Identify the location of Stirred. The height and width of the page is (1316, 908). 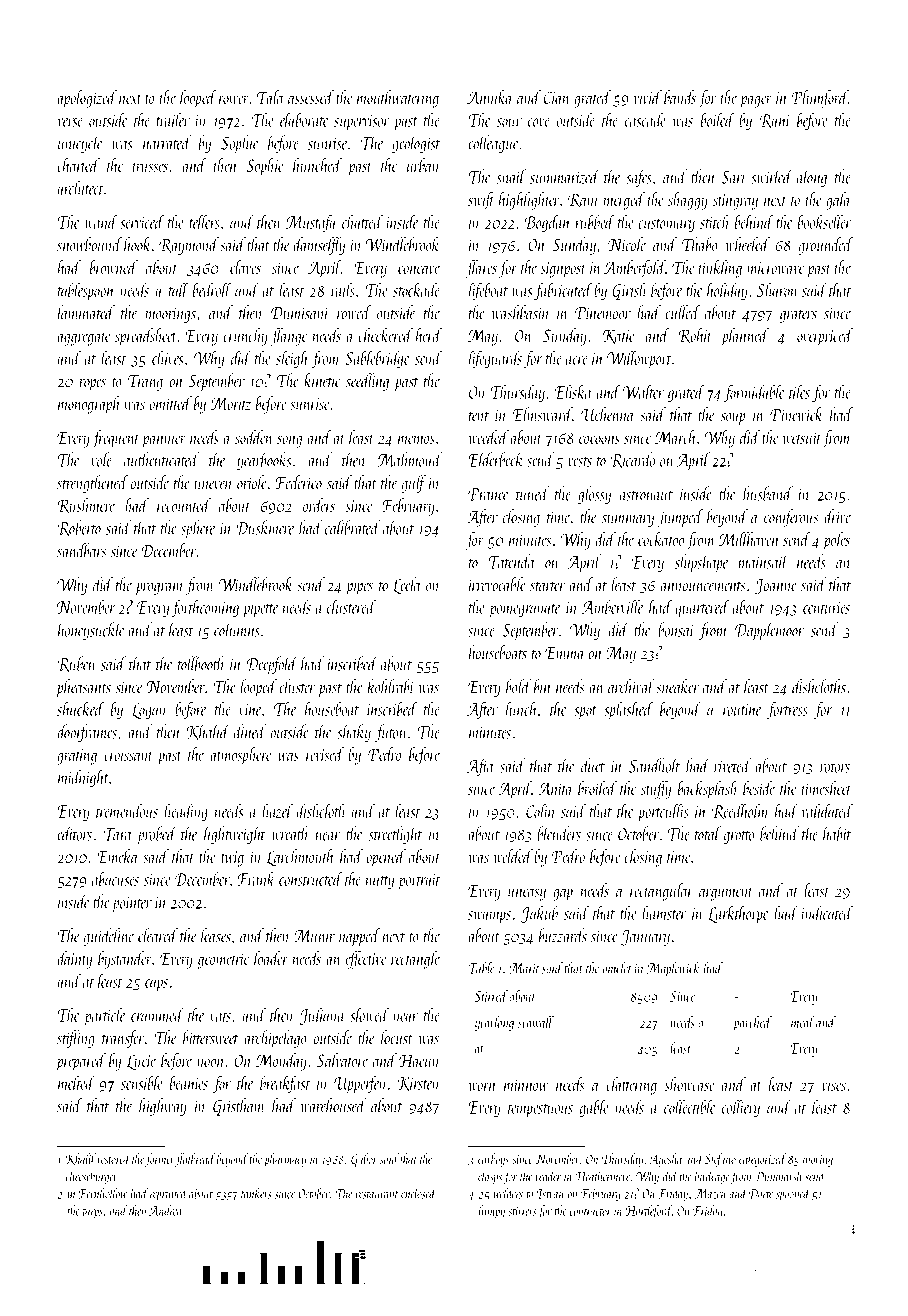
(491, 996).
